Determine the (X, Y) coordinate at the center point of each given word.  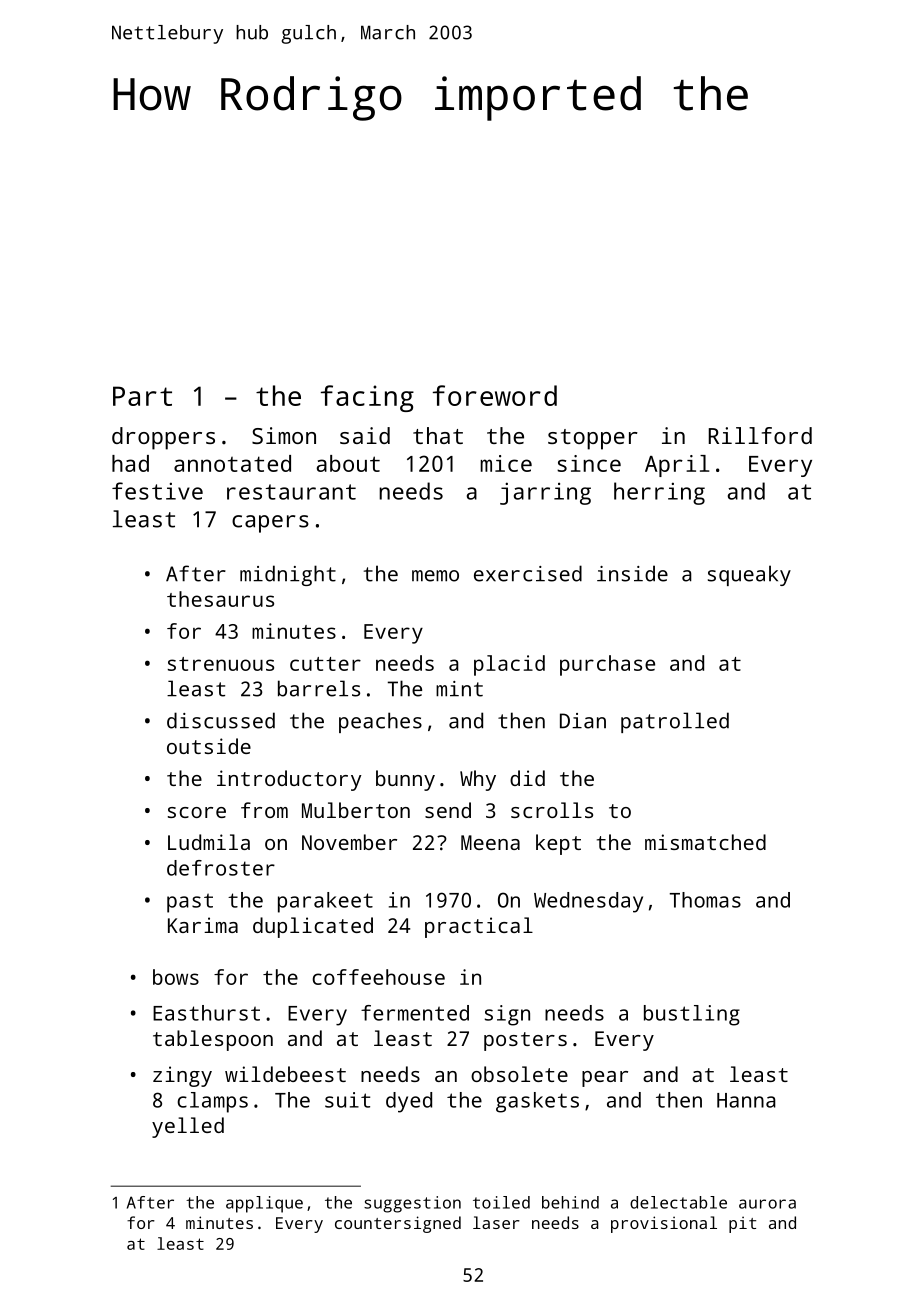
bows (176, 977)
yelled (188, 1127)
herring (659, 493)
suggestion (412, 1204)
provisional (664, 1224)
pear (605, 1079)
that (438, 435)
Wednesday (588, 902)
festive (157, 491)
